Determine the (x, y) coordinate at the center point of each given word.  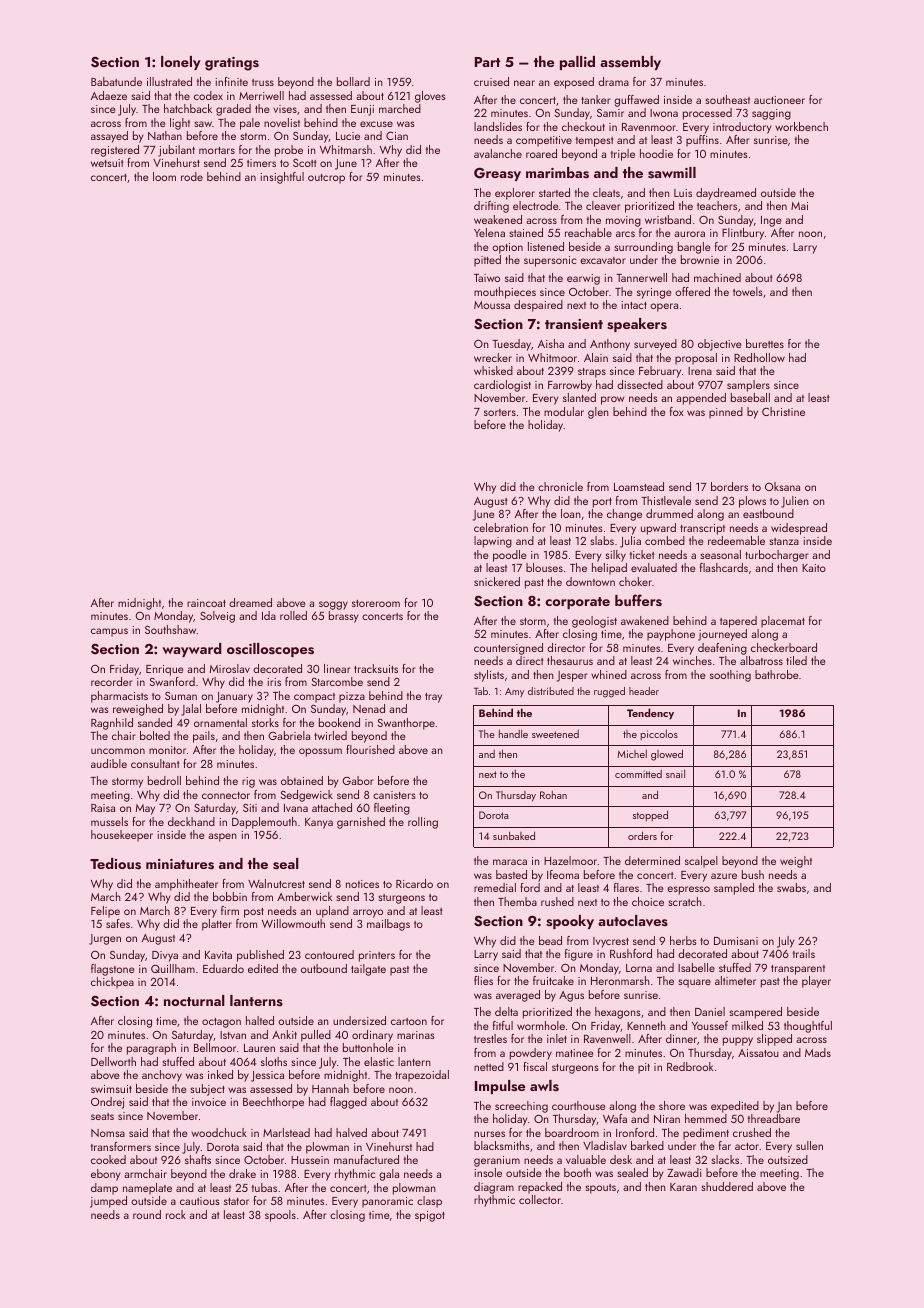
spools (280, 1216)
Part (487, 62)
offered (692, 291)
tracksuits (376, 668)
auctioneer (779, 100)
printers (377, 956)
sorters (500, 412)
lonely (181, 63)
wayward (192, 650)
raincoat (206, 603)
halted (260, 1020)
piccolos (659, 735)
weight (796, 862)
